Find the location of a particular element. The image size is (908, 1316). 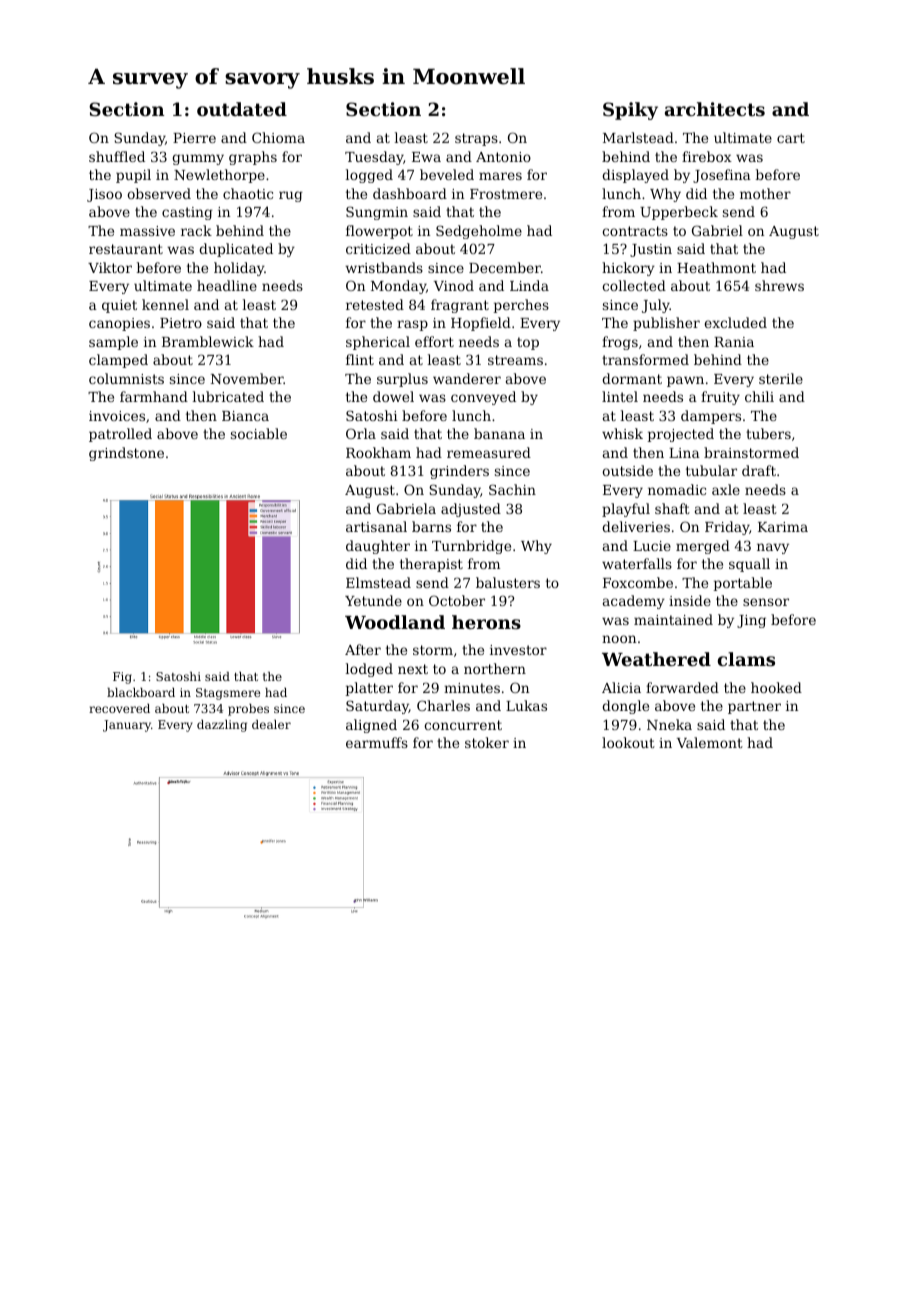

draft is located at coordinates (759, 470).
